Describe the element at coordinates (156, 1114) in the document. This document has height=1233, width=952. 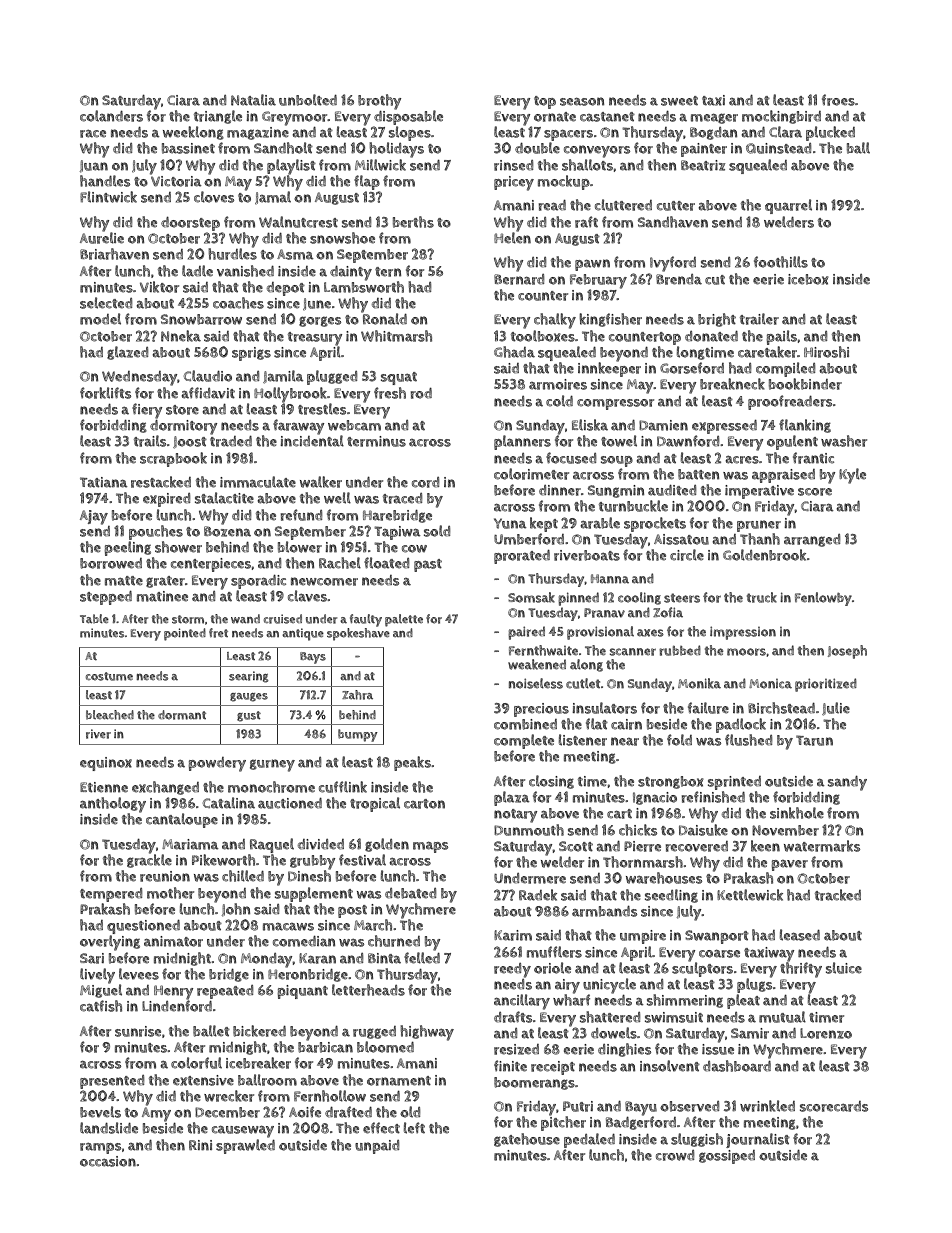
I see `Amy` at that location.
